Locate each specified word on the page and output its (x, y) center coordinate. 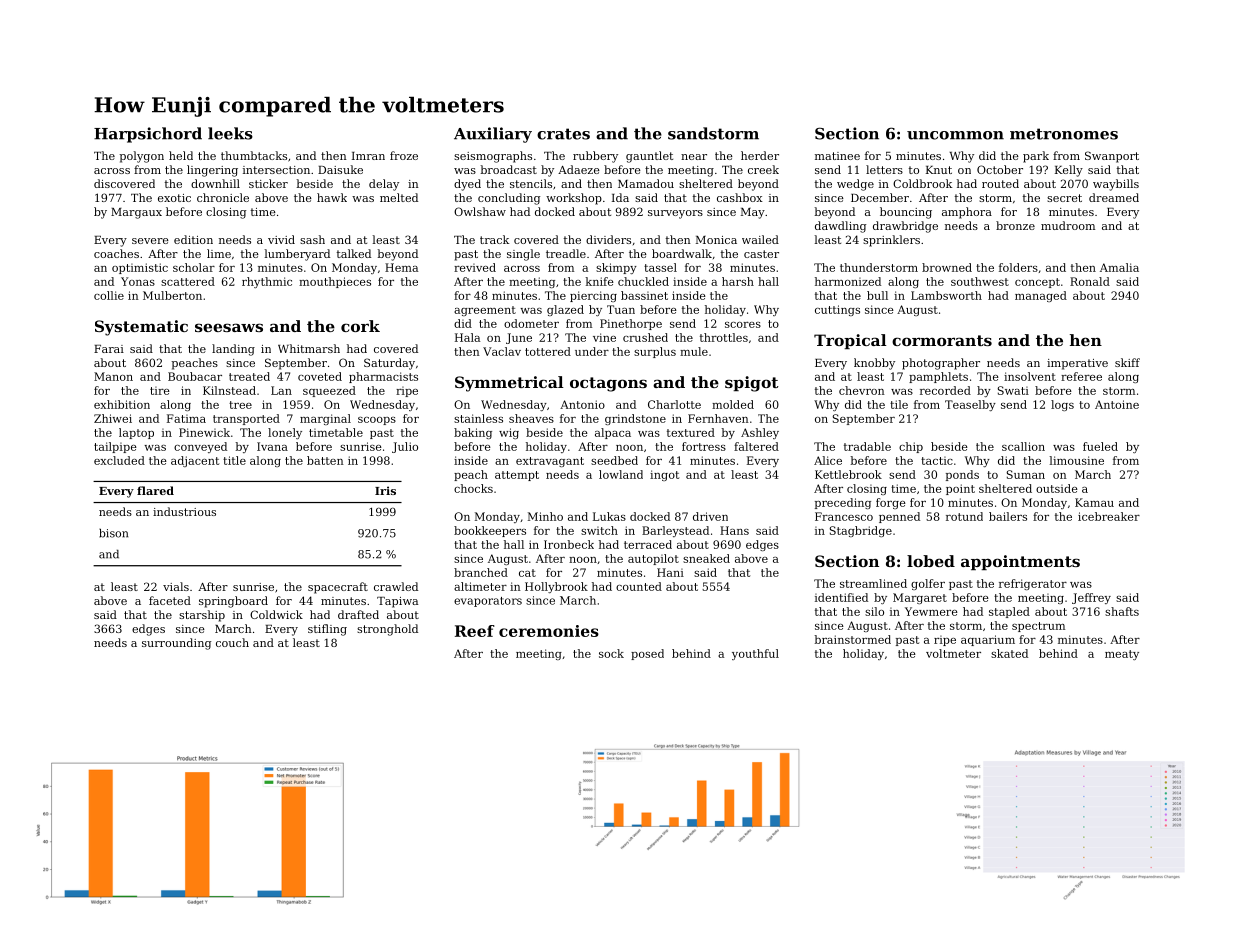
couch (232, 642)
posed (647, 654)
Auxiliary (493, 135)
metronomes (1064, 134)
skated (1009, 653)
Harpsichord (148, 135)
